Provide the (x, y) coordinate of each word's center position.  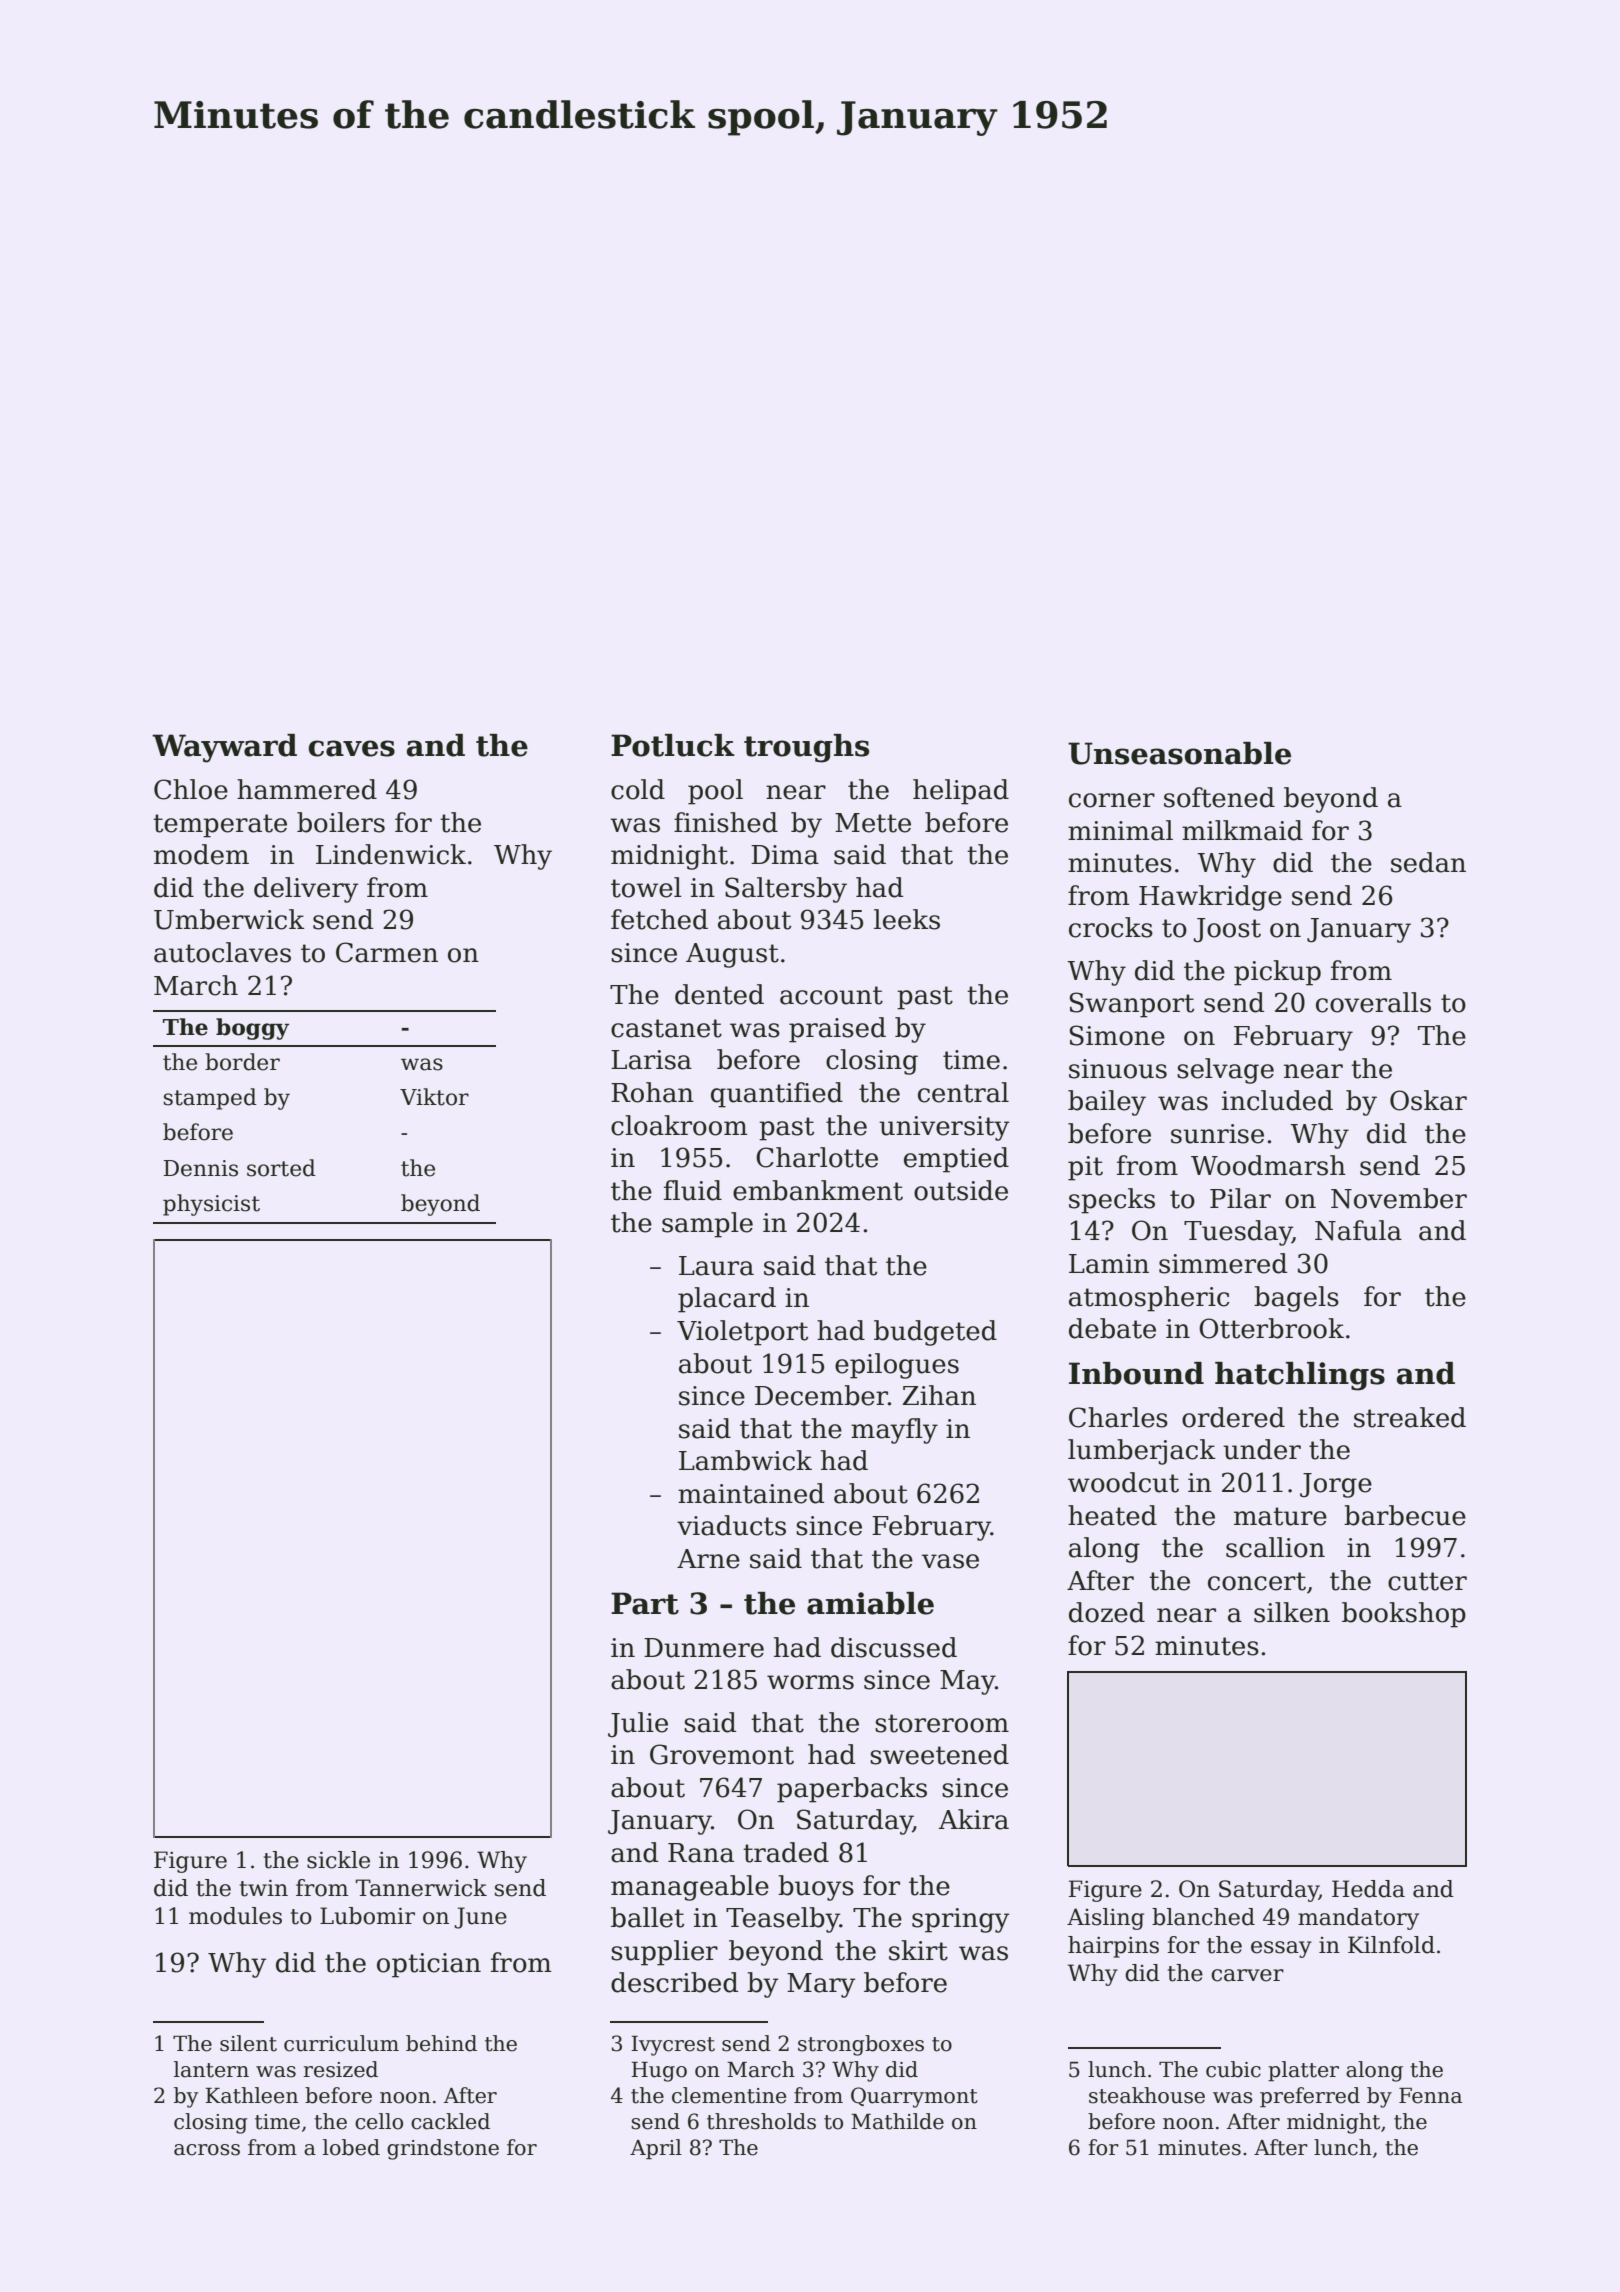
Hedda (1368, 1889)
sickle (338, 1860)
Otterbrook (1271, 1328)
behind (441, 2043)
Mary (821, 1985)
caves (352, 748)
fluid (693, 1190)
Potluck (673, 745)
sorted (281, 1168)
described (674, 1982)
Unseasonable (1179, 753)
